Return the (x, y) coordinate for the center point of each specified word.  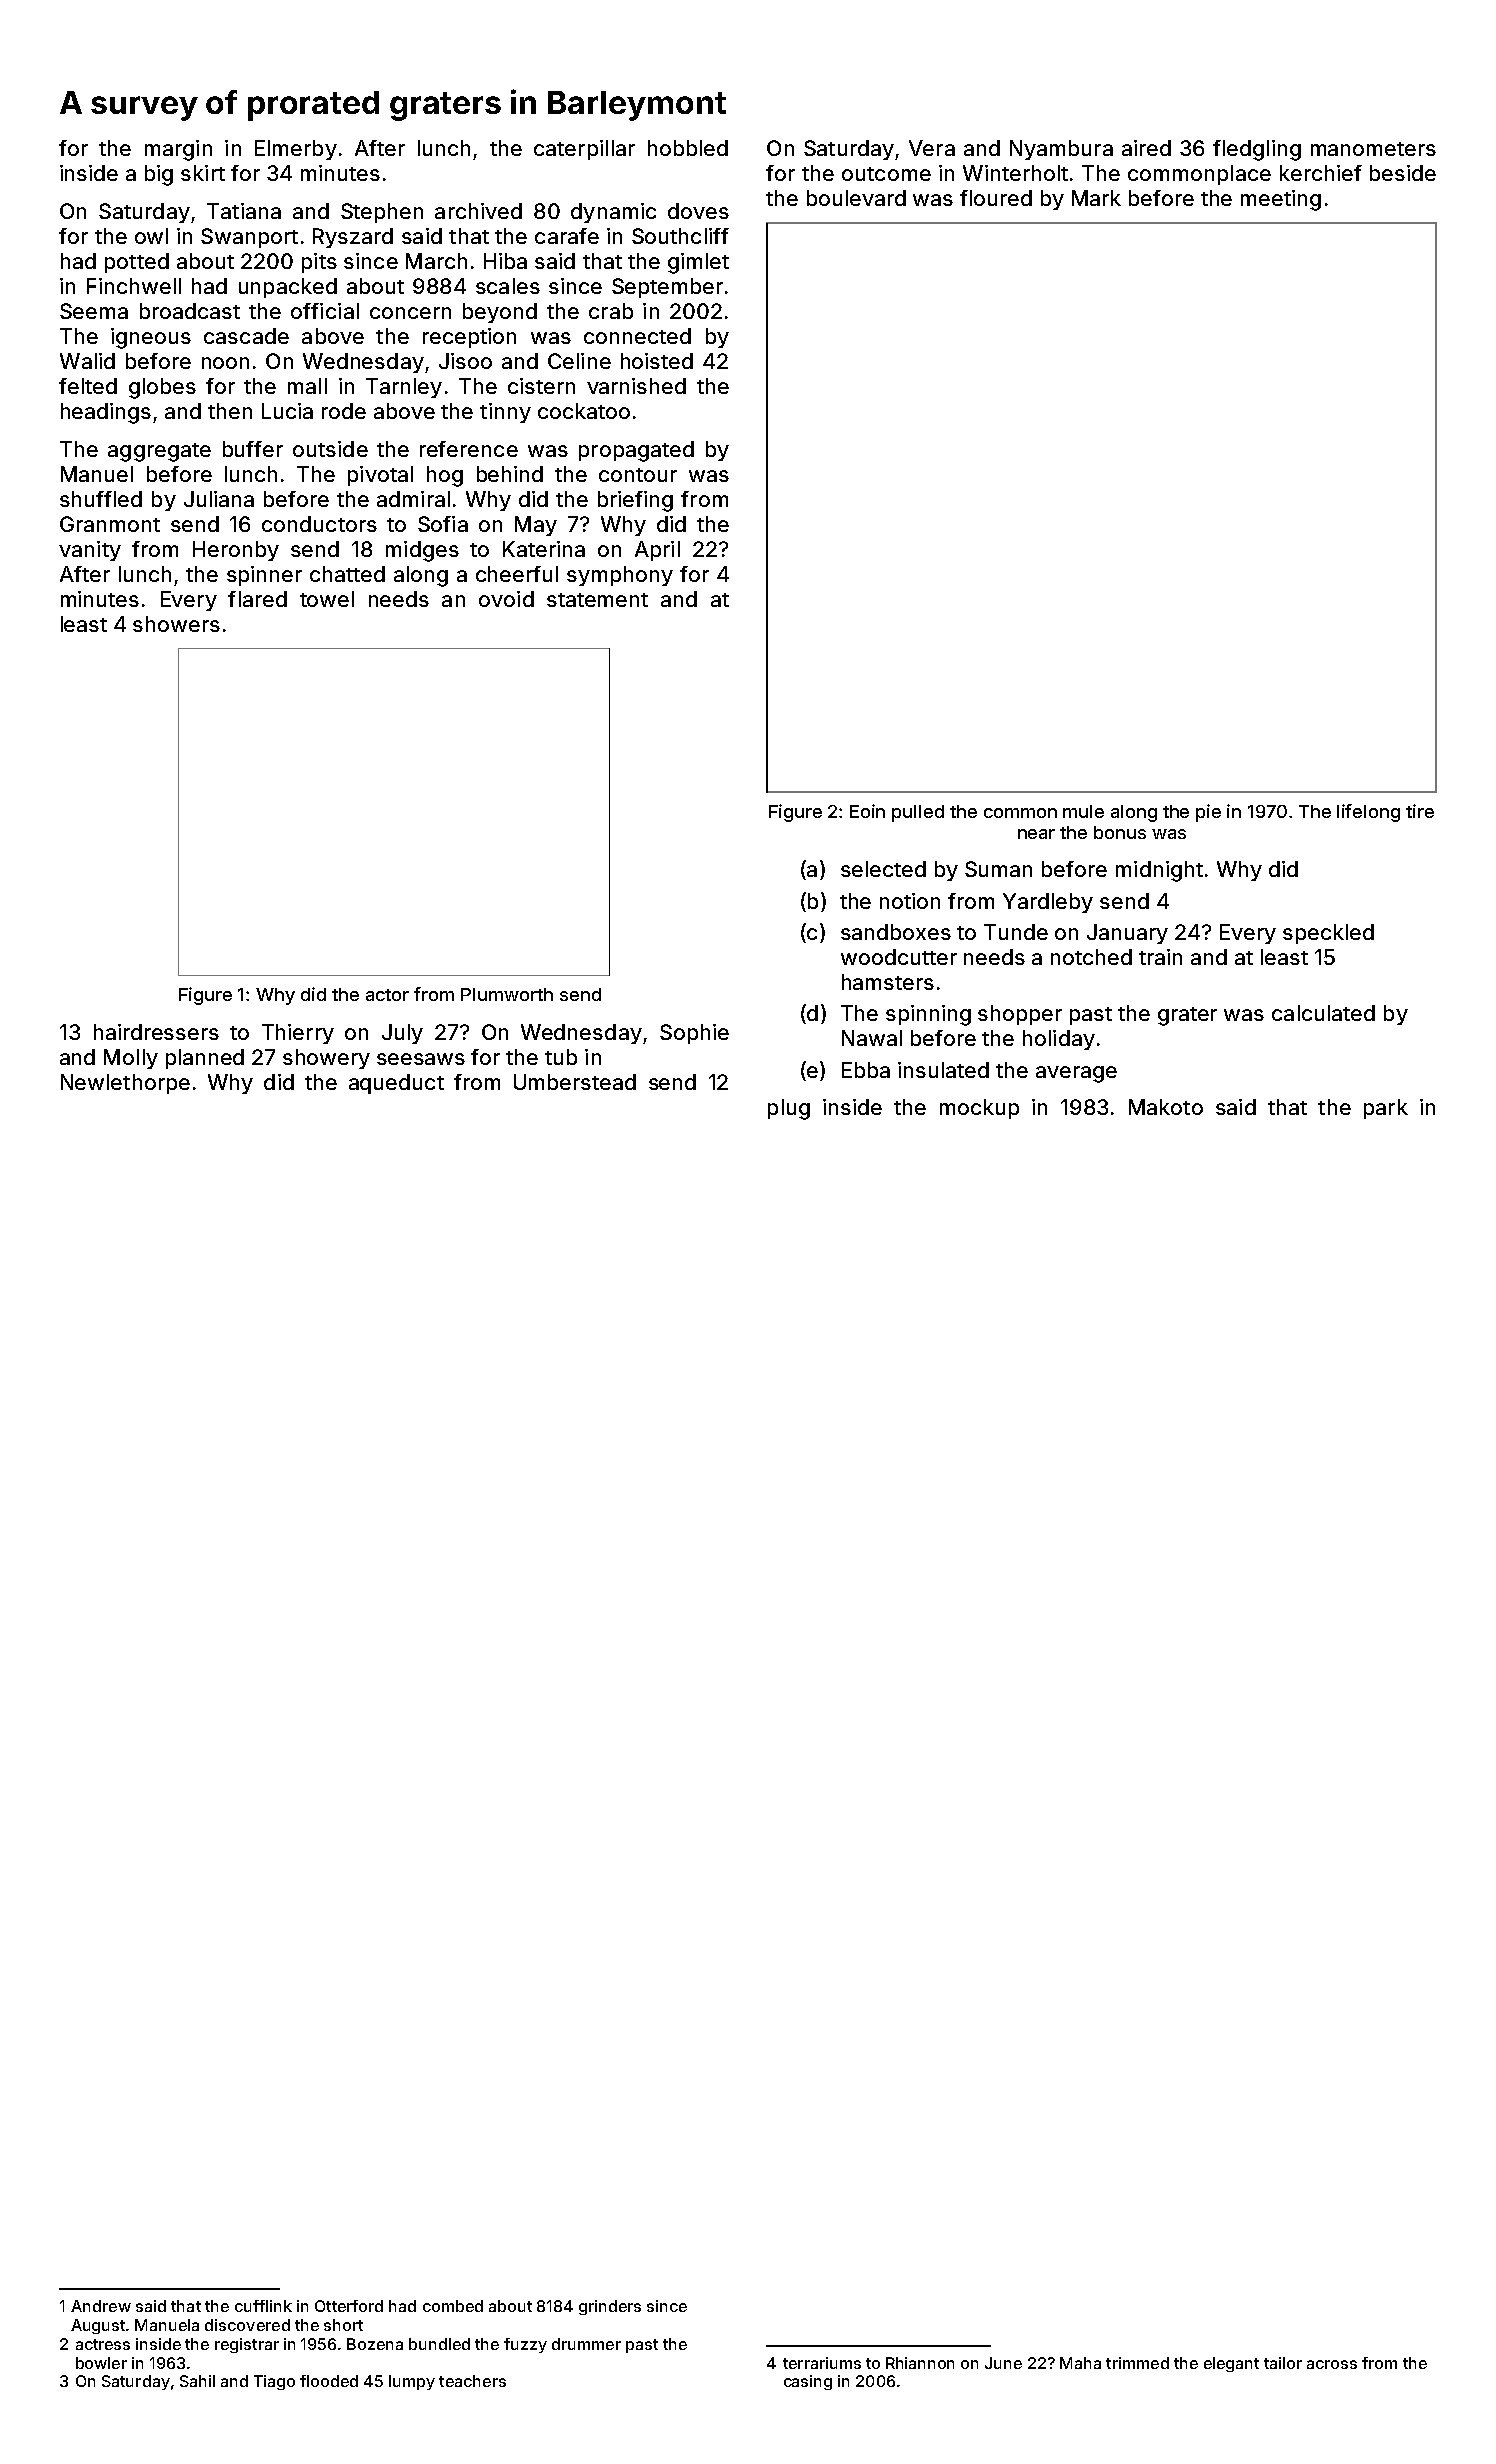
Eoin (867, 811)
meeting (1281, 200)
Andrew (101, 2306)
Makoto (1166, 1107)
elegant (1231, 2364)
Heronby (236, 551)
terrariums (822, 2363)
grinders (610, 2307)
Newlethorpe (125, 1084)
